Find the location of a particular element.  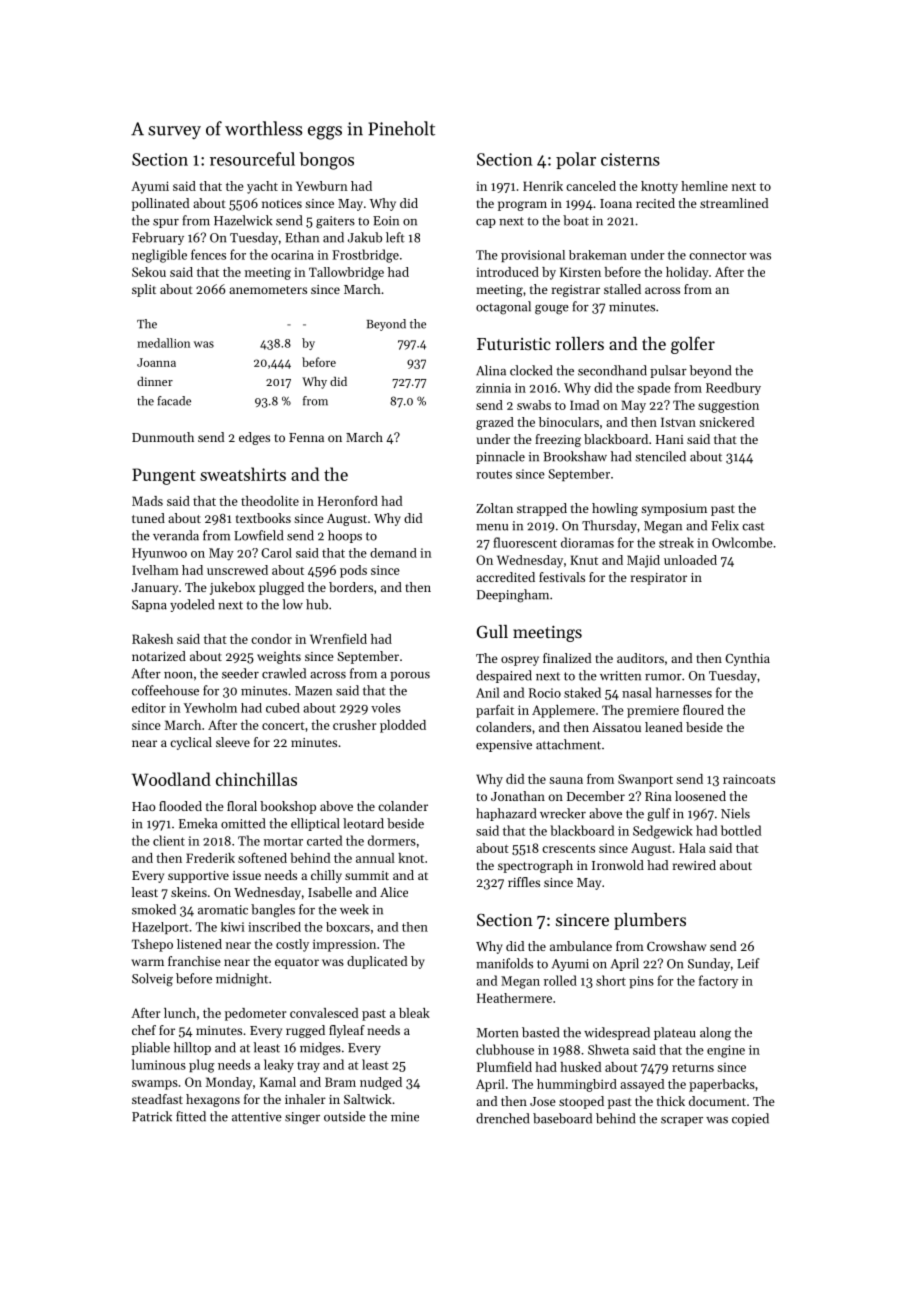

connector is located at coordinates (718, 255).
